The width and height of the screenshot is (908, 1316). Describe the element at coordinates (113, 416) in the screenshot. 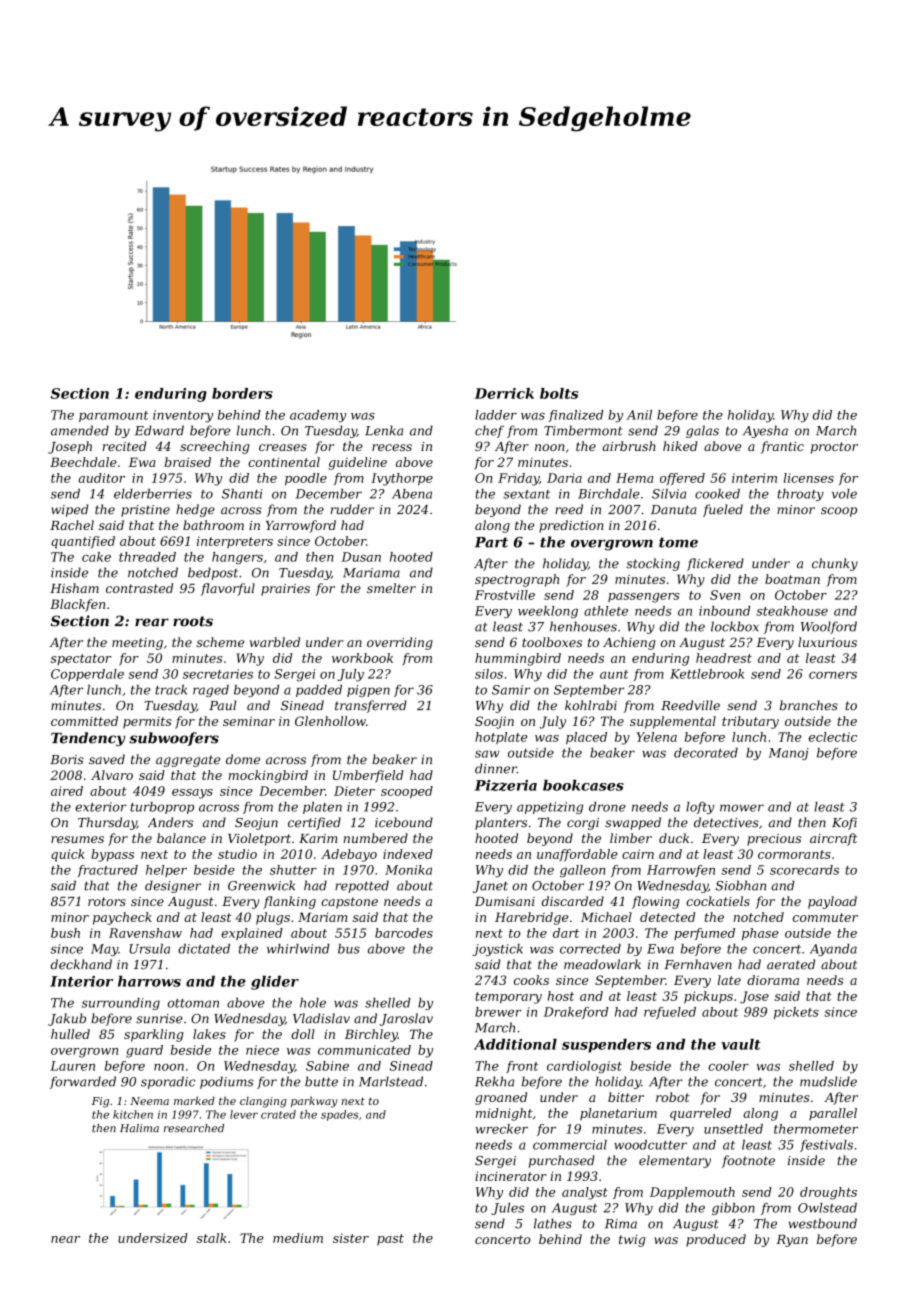

I see `paramount` at that location.
